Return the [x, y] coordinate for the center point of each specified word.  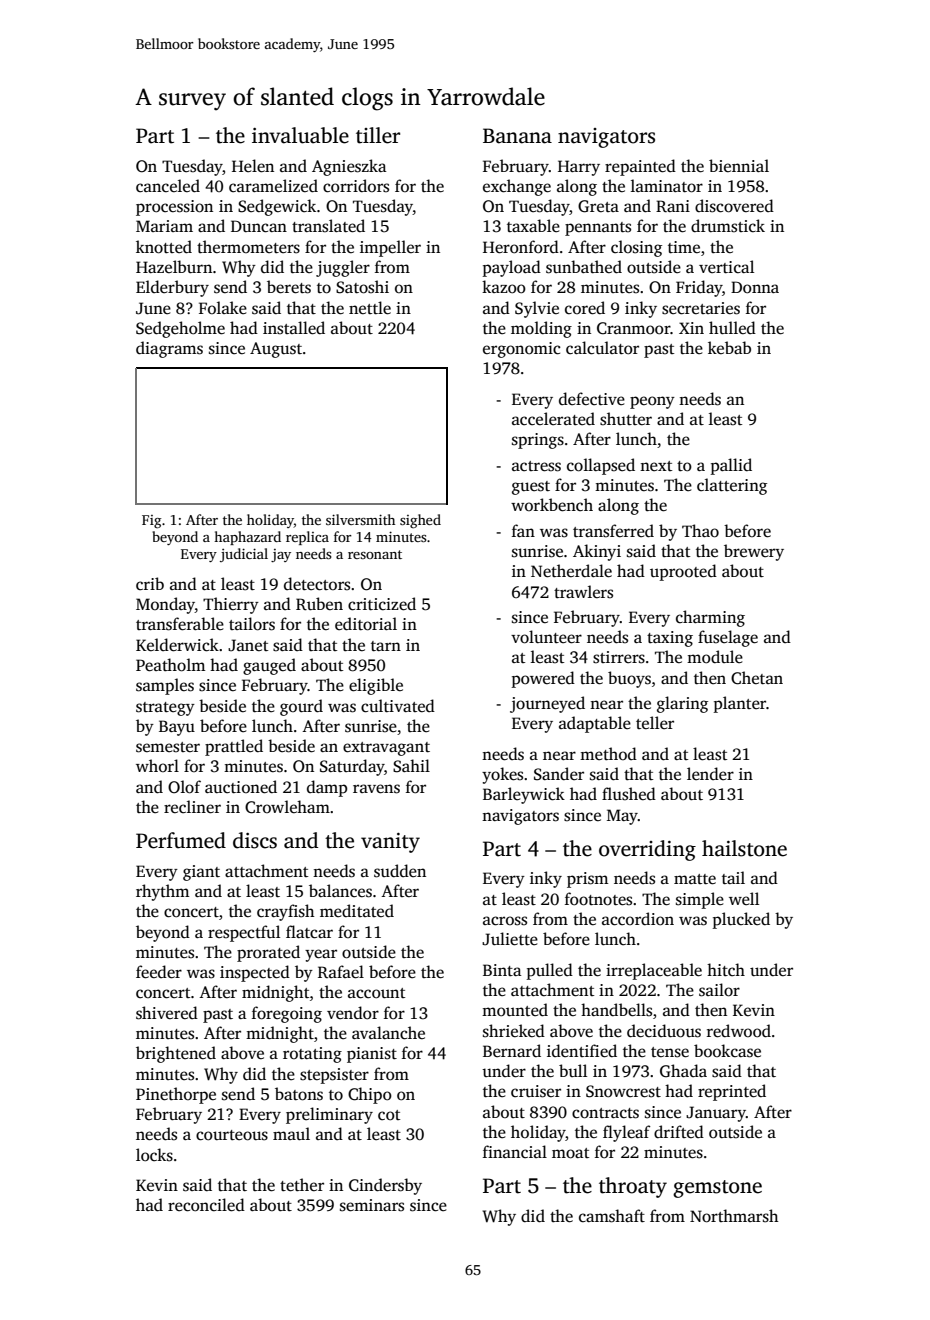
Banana [517, 136]
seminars [372, 1205]
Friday [699, 288]
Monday [165, 605]
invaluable [300, 135]
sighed [420, 521]
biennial [739, 165]
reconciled [206, 1205]
